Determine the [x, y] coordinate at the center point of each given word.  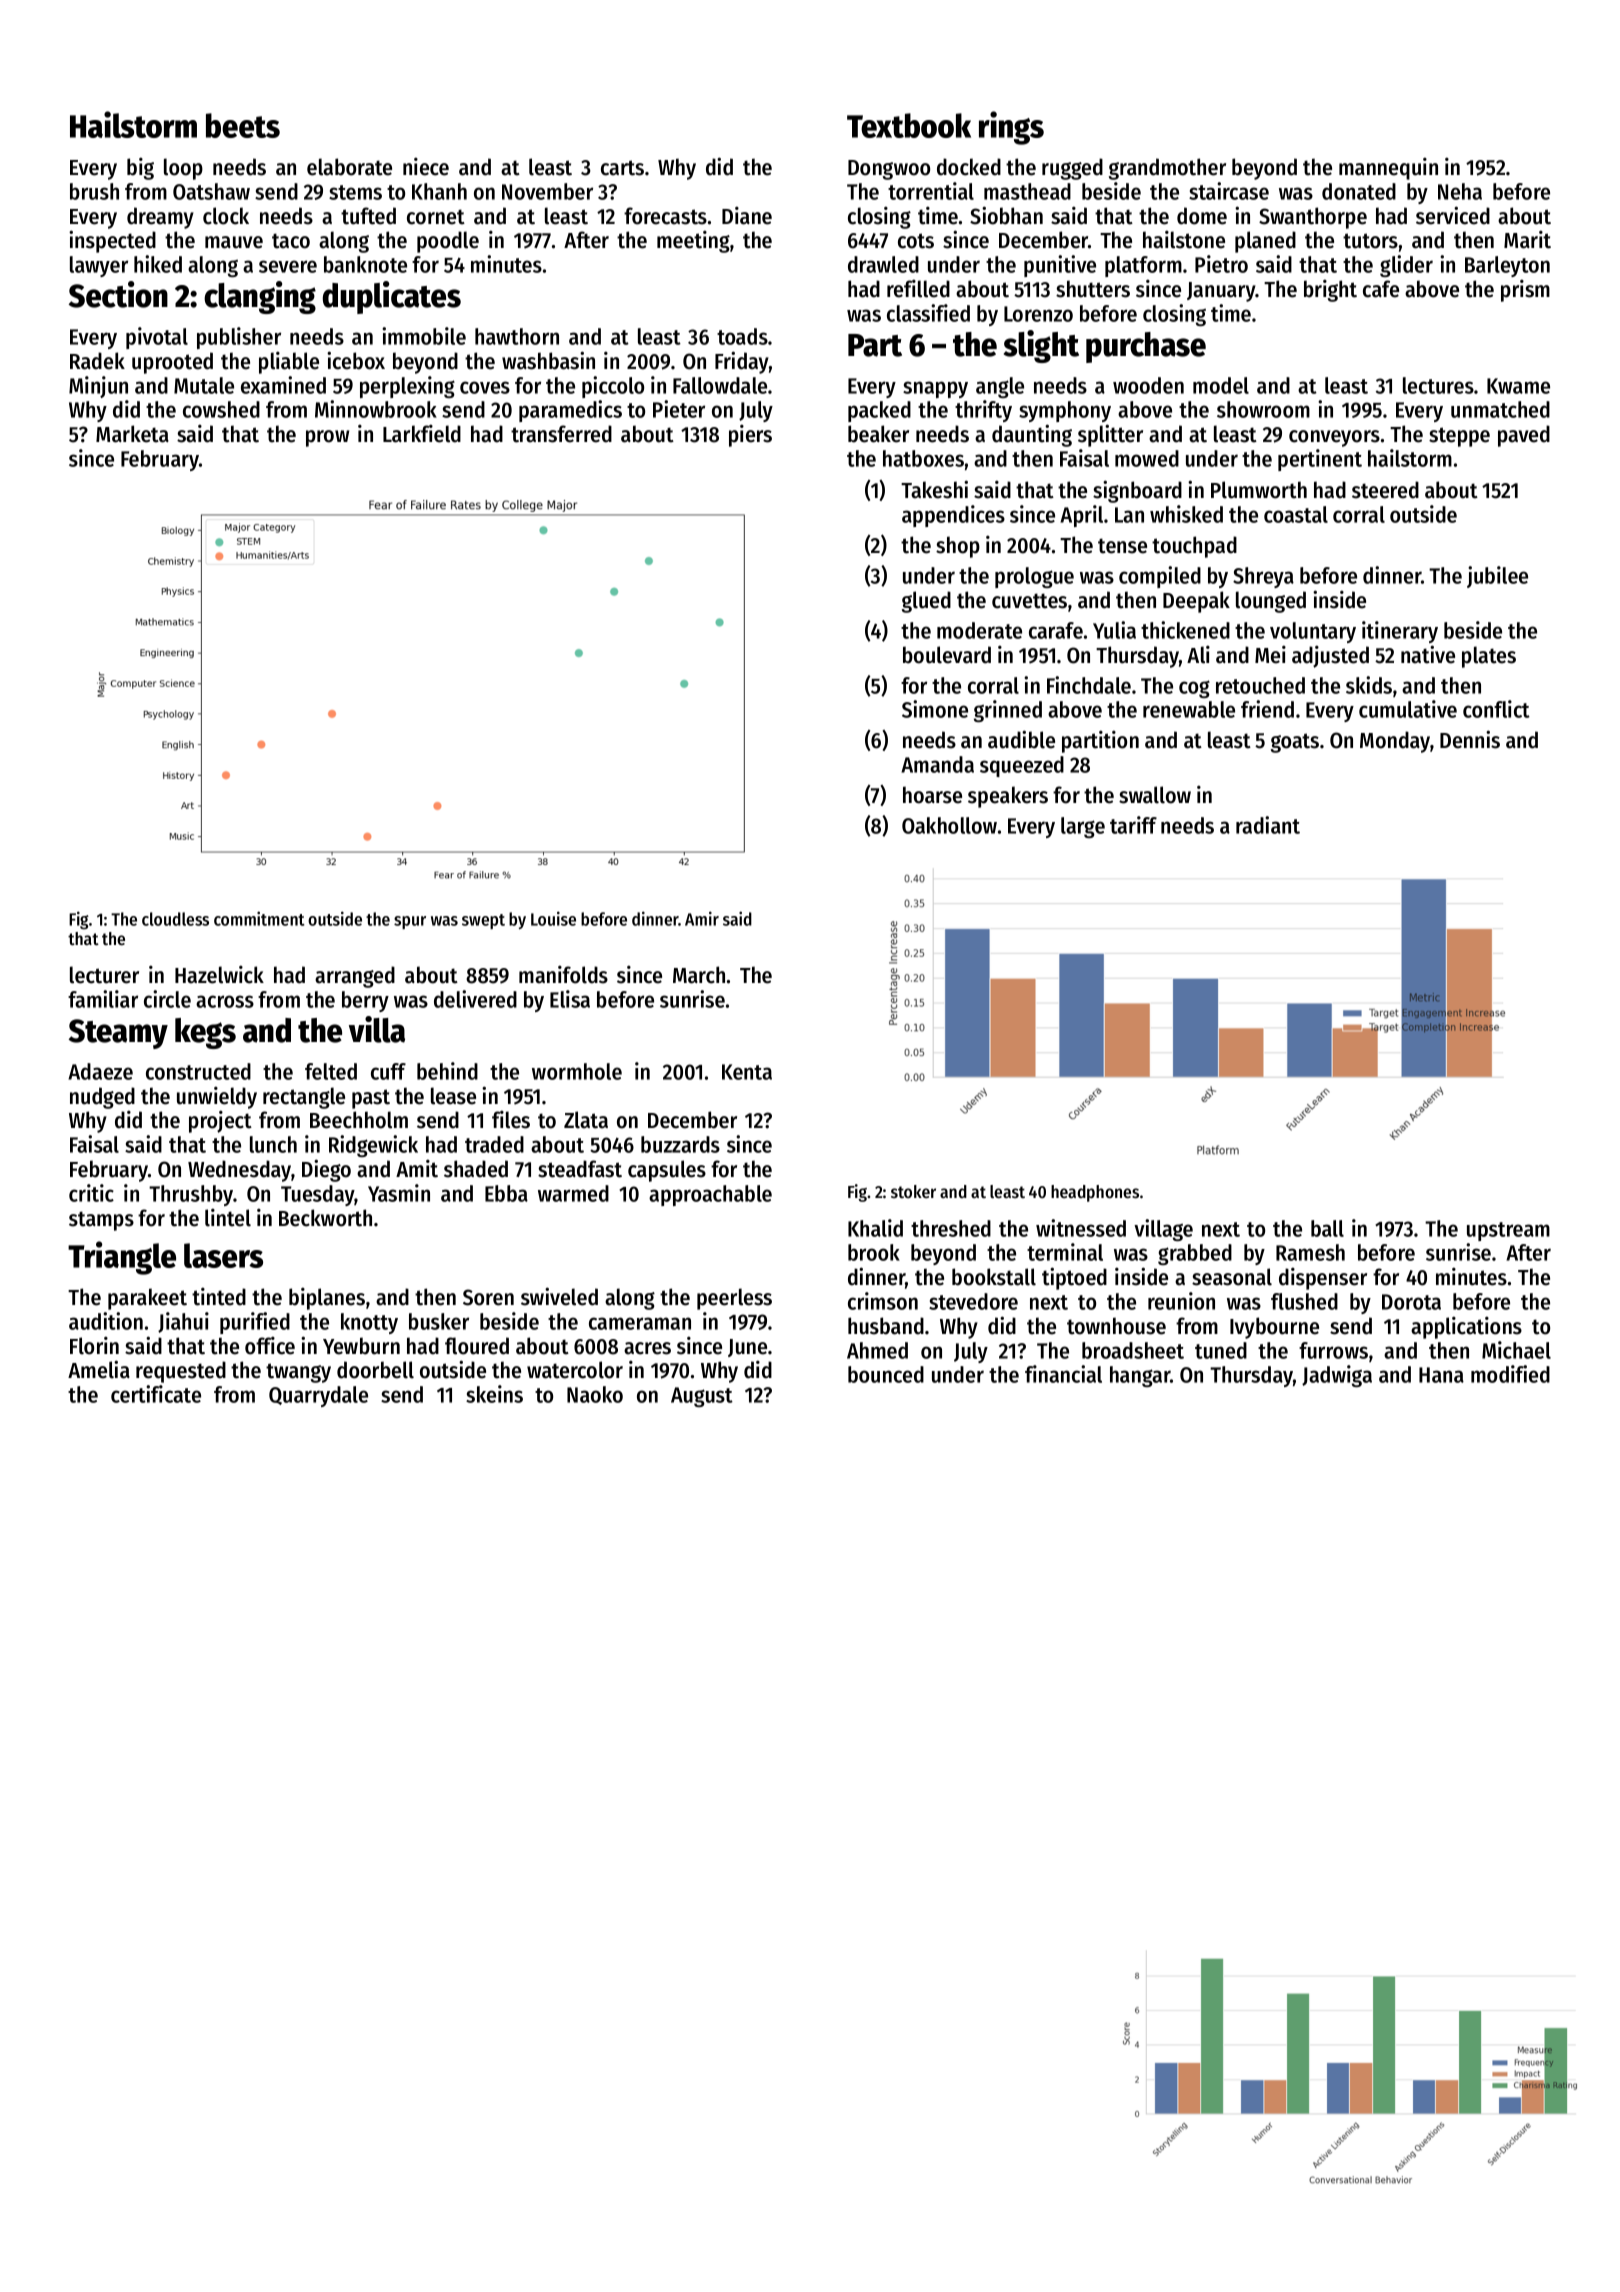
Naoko [595, 1394]
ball [1327, 1228]
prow [327, 438]
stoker [913, 1191]
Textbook [909, 125]
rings [1011, 128]
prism [1525, 290]
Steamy [118, 1034]
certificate [156, 1394]
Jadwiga [1337, 1376]
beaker [878, 434]
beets [243, 125]
